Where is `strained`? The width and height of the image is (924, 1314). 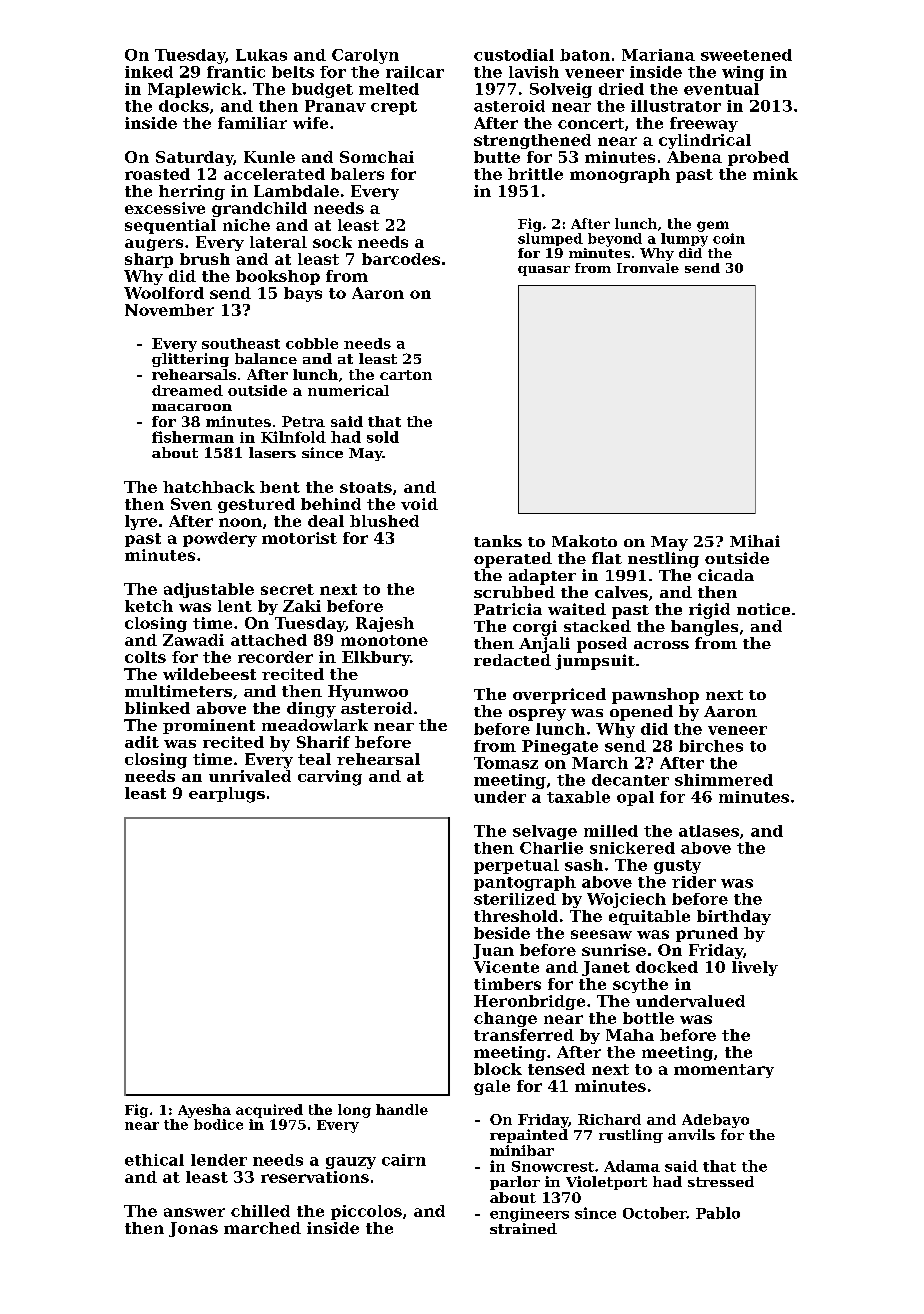
strained is located at coordinates (523, 1228).
